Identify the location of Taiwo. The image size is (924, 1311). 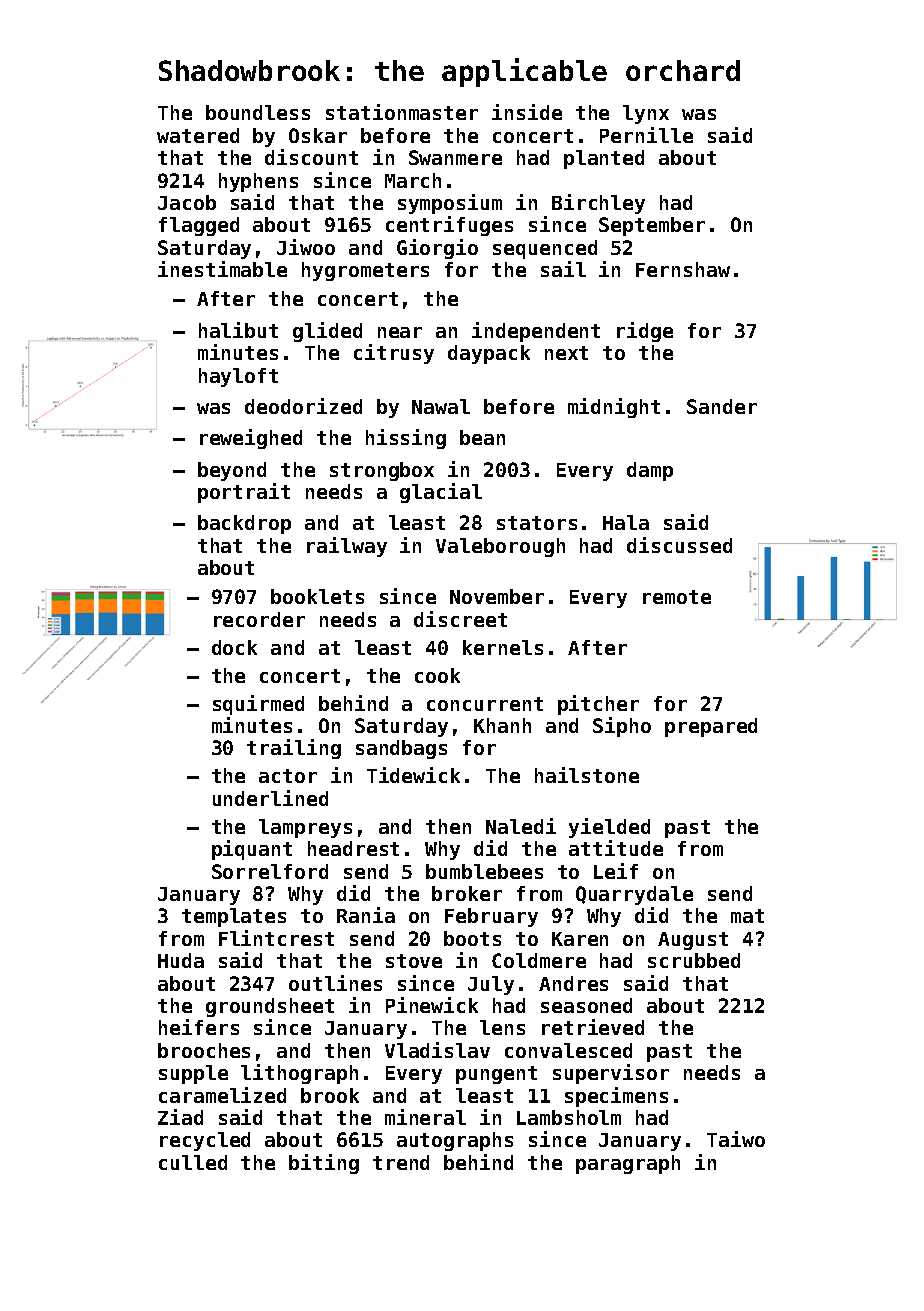
(736, 1139).
